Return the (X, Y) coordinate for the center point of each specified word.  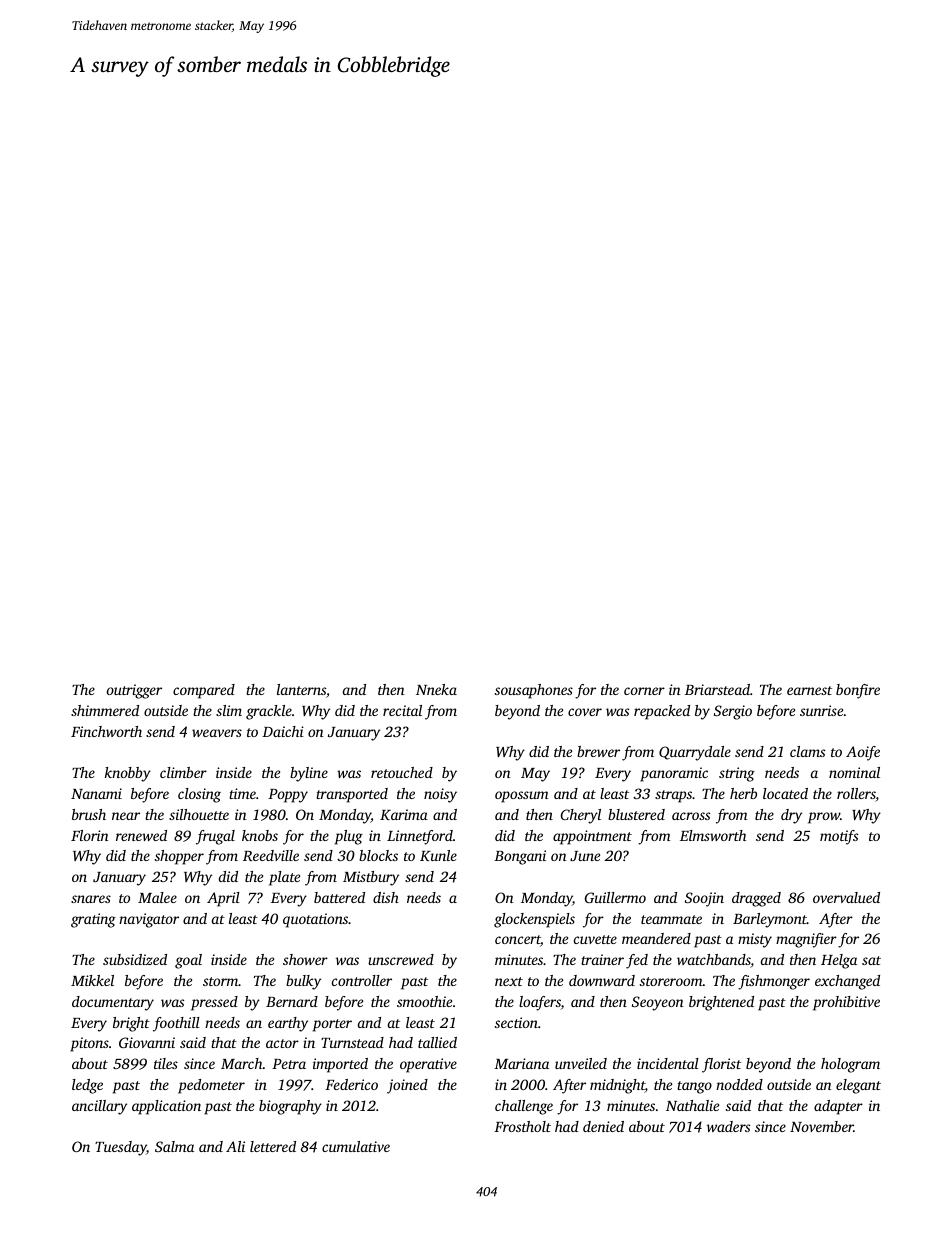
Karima (404, 814)
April (223, 899)
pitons (89, 1044)
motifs (839, 837)
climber (183, 772)
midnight (617, 1086)
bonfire (858, 691)
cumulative (356, 1146)
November (822, 1126)
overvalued (846, 897)
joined (407, 1086)
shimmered (105, 710)
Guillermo (615, 897)
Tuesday (121, 1148)
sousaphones (534, 691)
